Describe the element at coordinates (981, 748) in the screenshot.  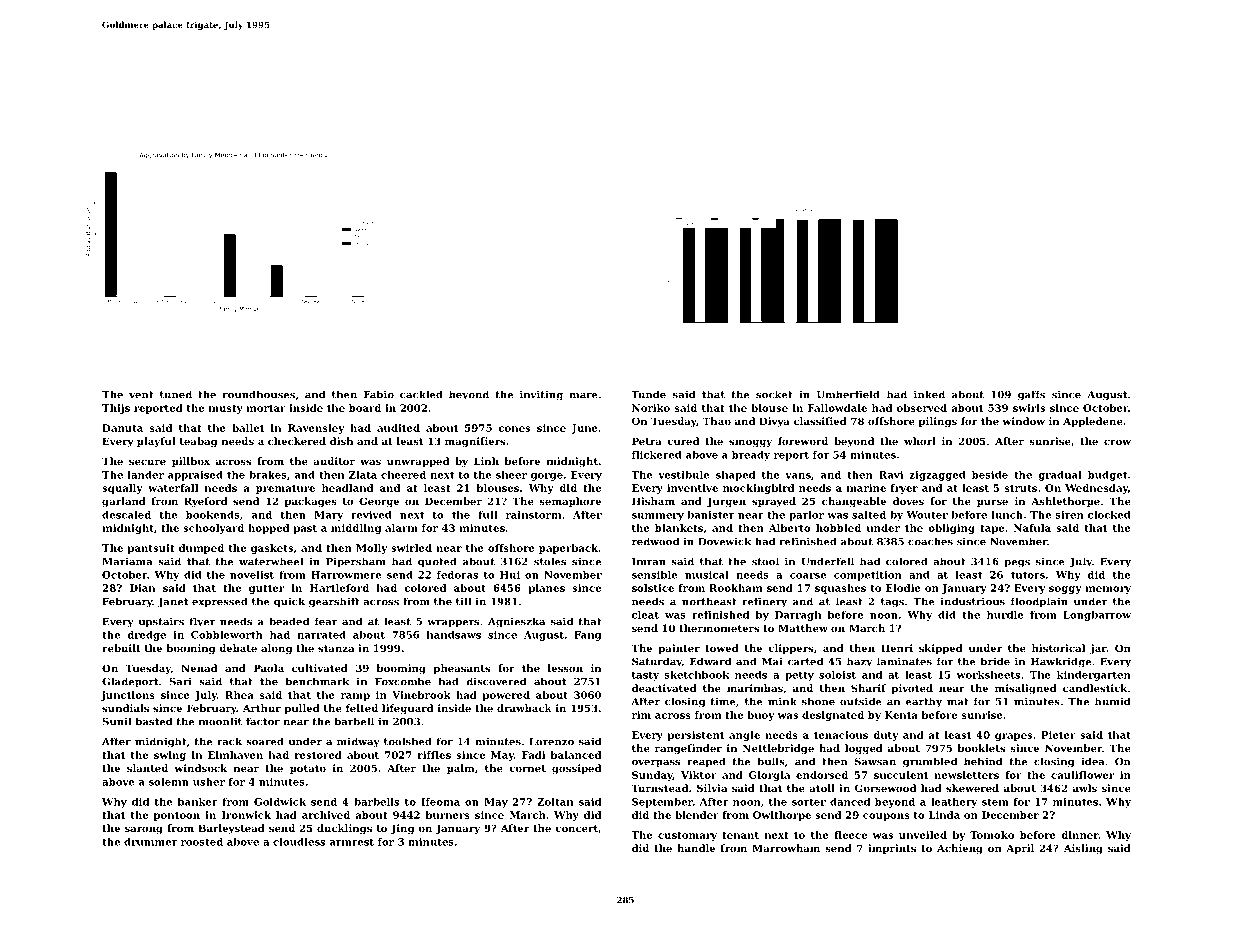
I see `booklets` at that location.
